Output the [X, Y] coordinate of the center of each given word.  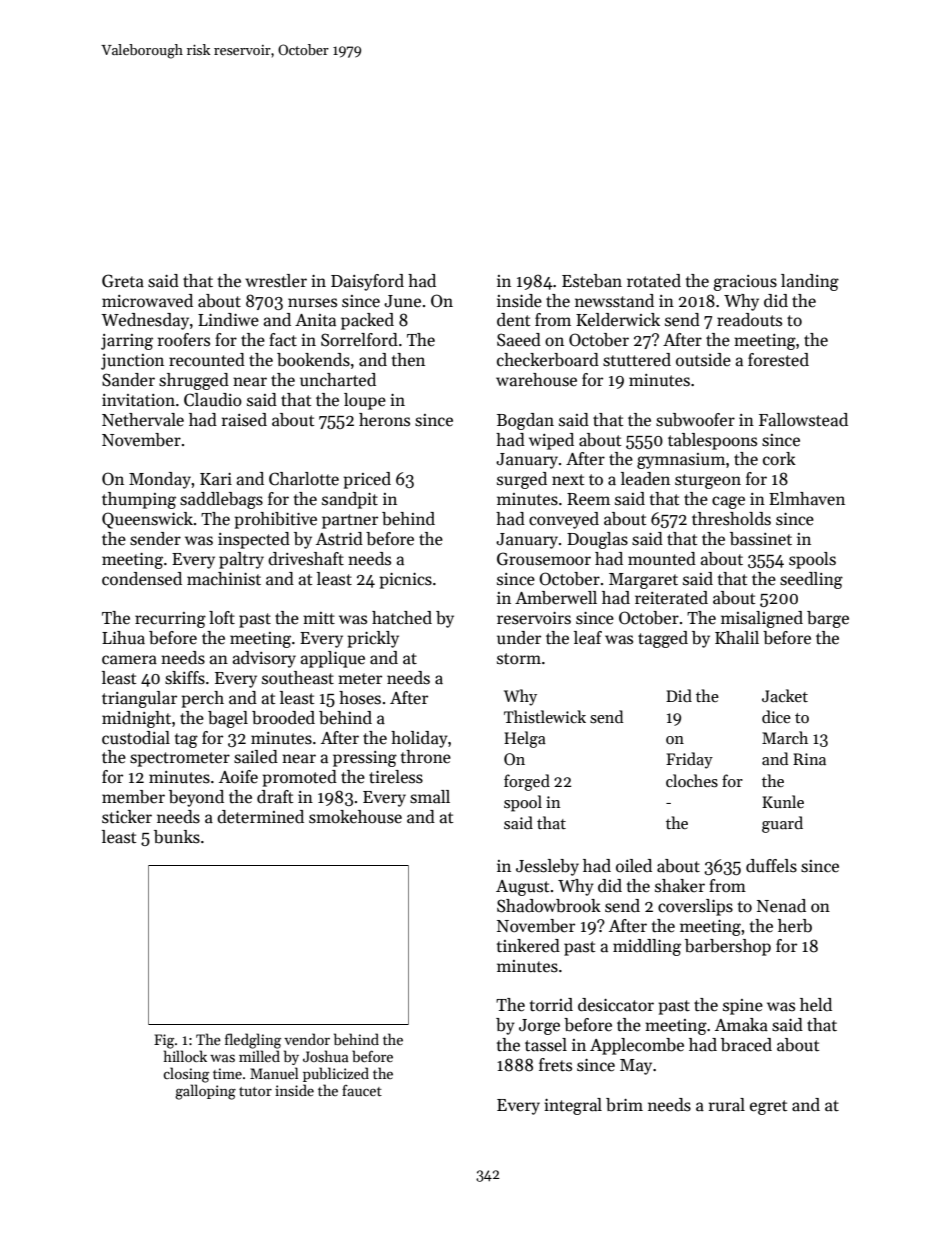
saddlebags [221, 500]
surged [522, 480]
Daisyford [367, 282]
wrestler [276, 281]
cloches [692, 781]
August [522, 888]
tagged [663, 639]
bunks [177, 837]
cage [728, 502]
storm [519, 658]
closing [186, 1075]
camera [129, 660]
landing [810, 282]
